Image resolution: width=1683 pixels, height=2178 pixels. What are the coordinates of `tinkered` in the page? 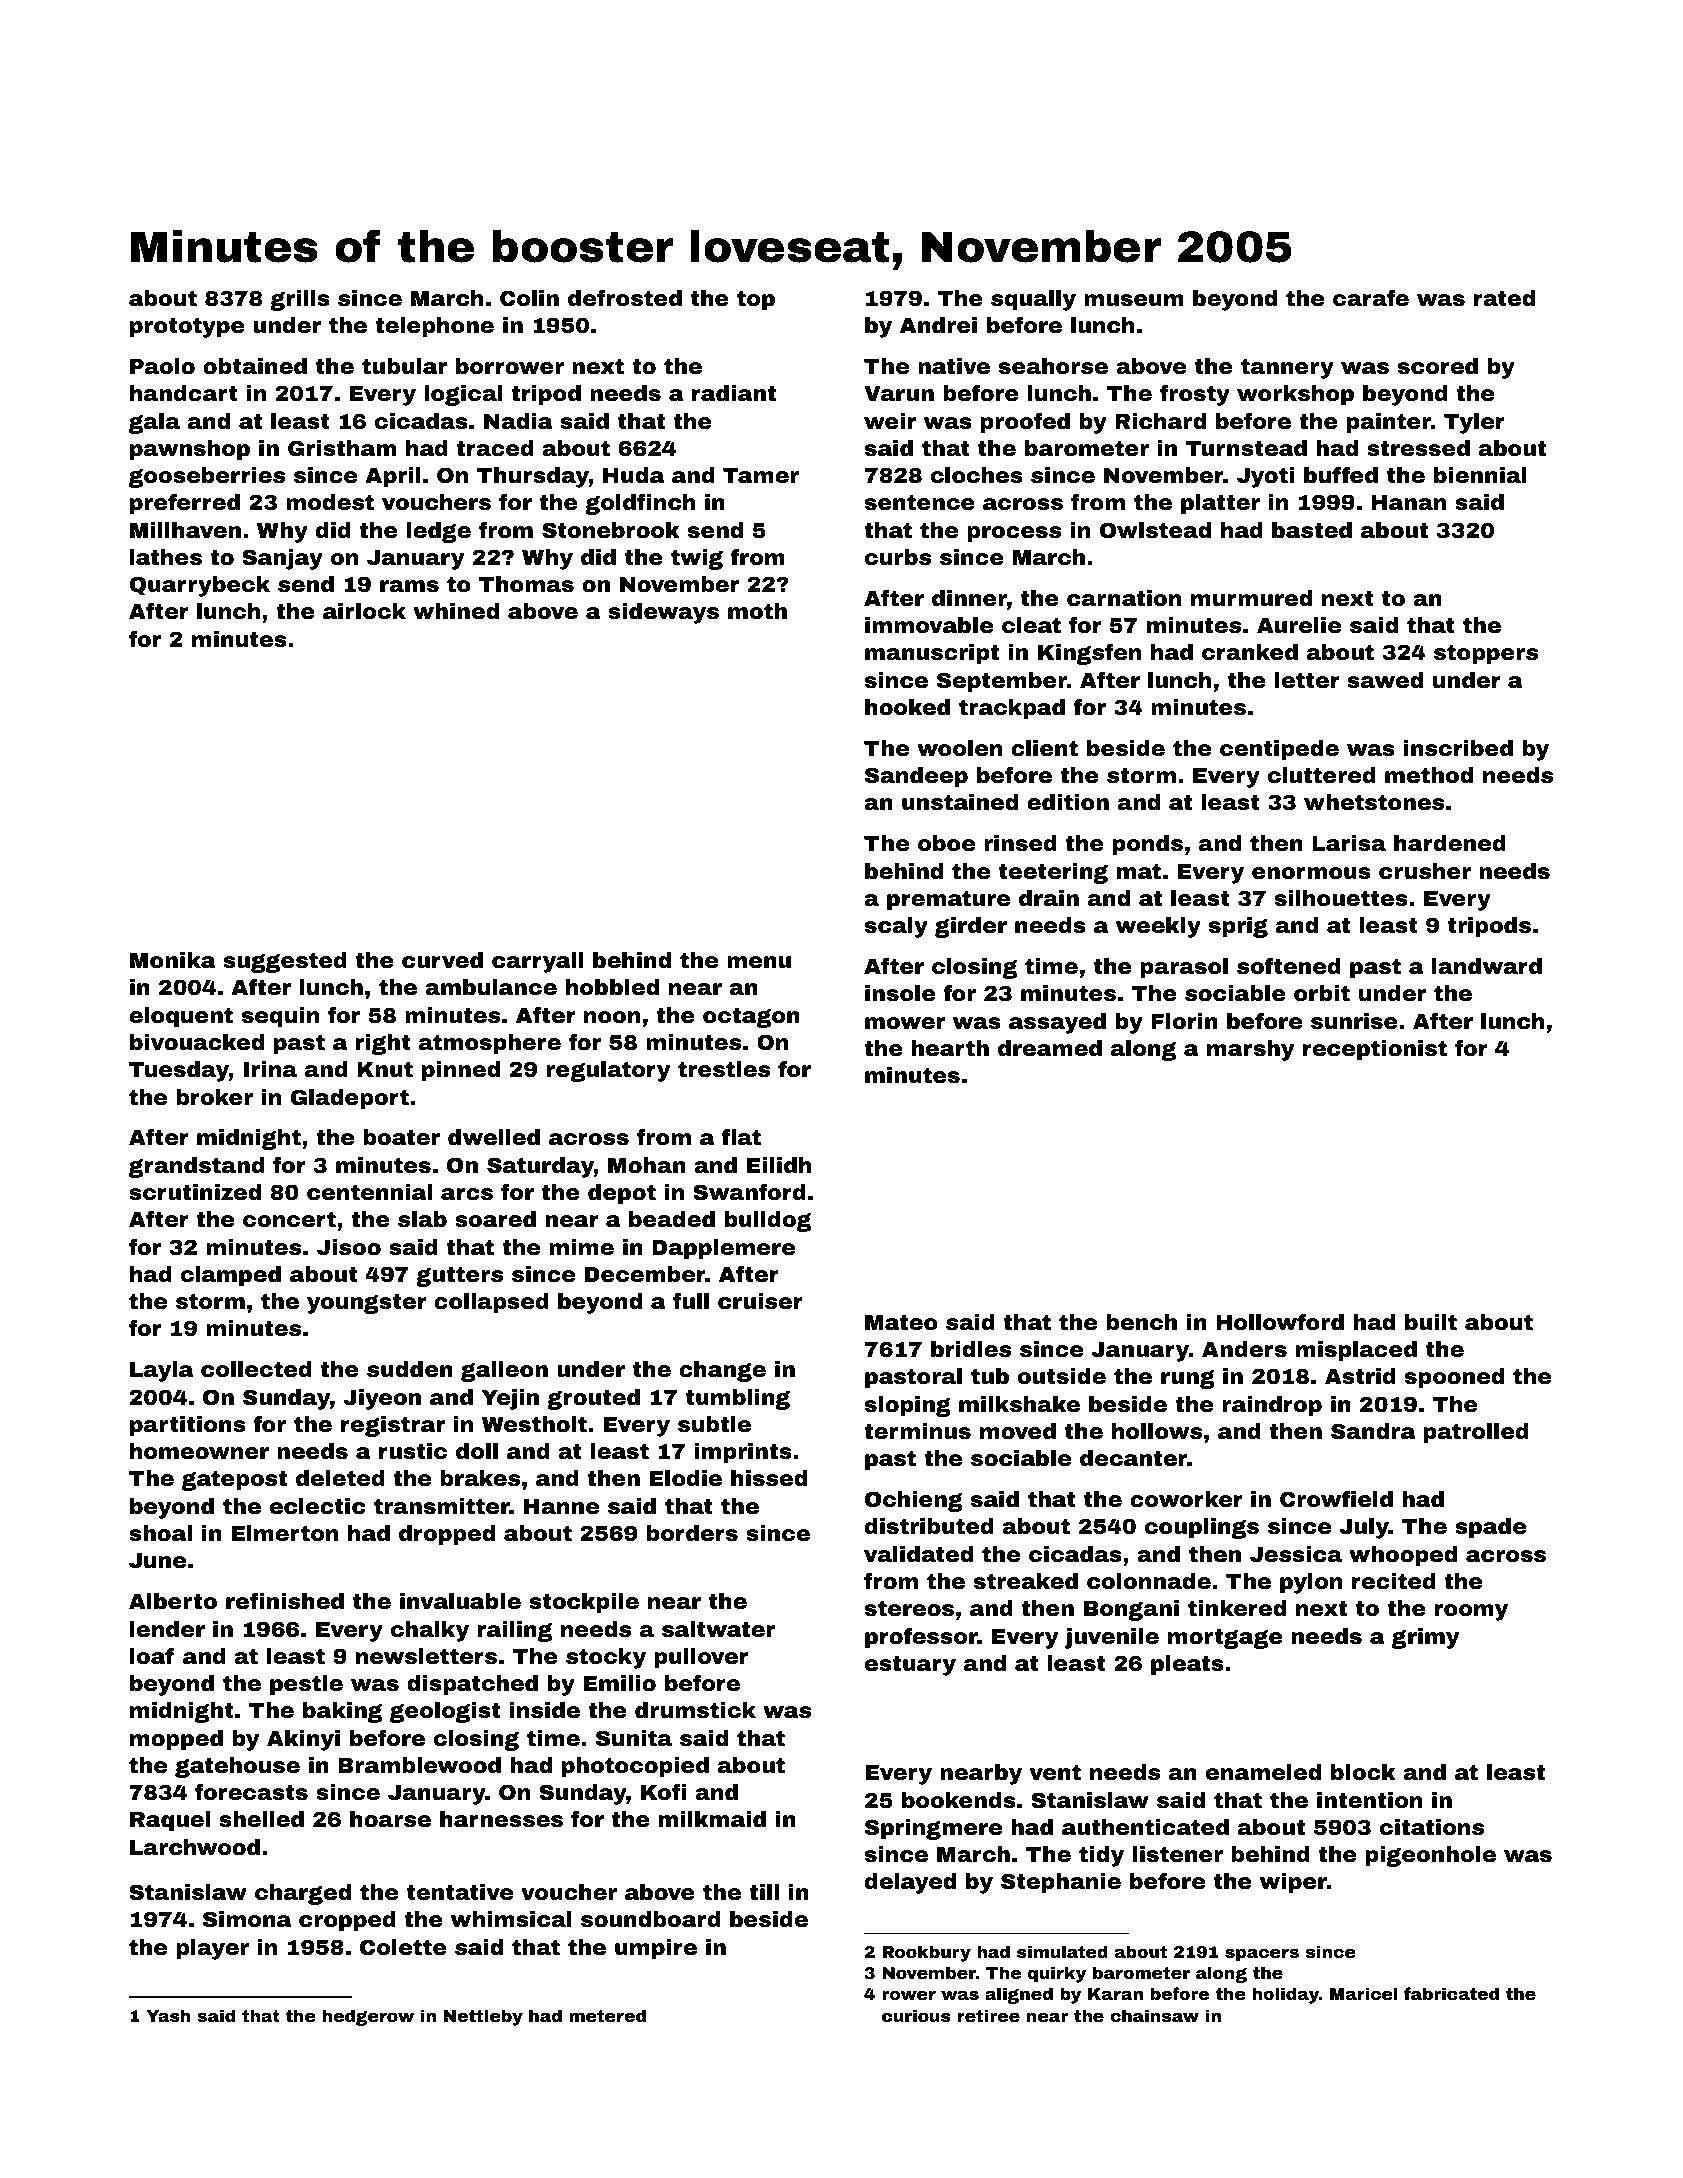 It's located at (1237, 1608).
